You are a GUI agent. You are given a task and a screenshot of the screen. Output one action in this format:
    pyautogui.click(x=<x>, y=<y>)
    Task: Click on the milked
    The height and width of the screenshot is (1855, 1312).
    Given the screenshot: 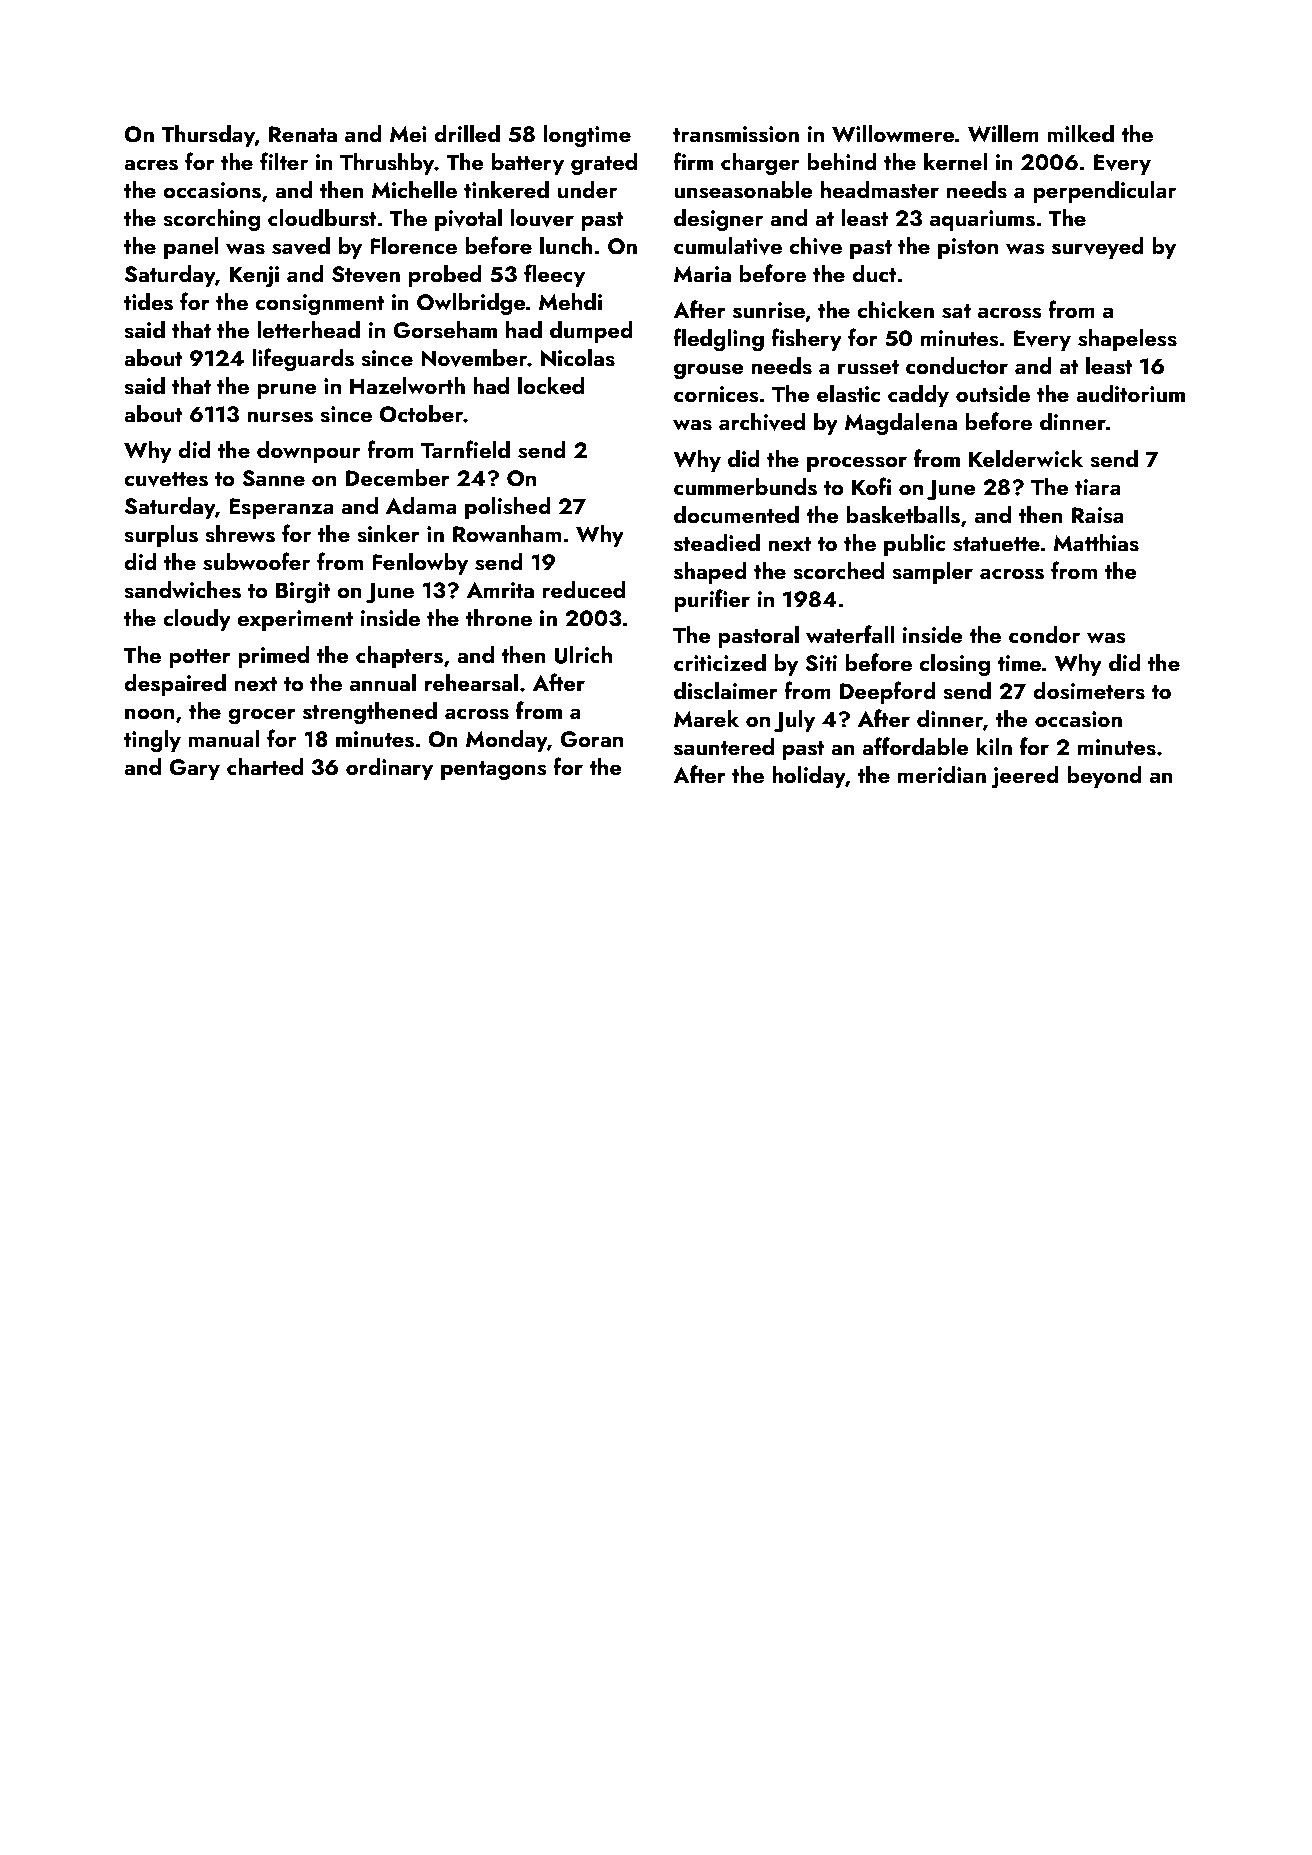 What is the action you would take?
    pyautogui.click(x=1080, y=133)
